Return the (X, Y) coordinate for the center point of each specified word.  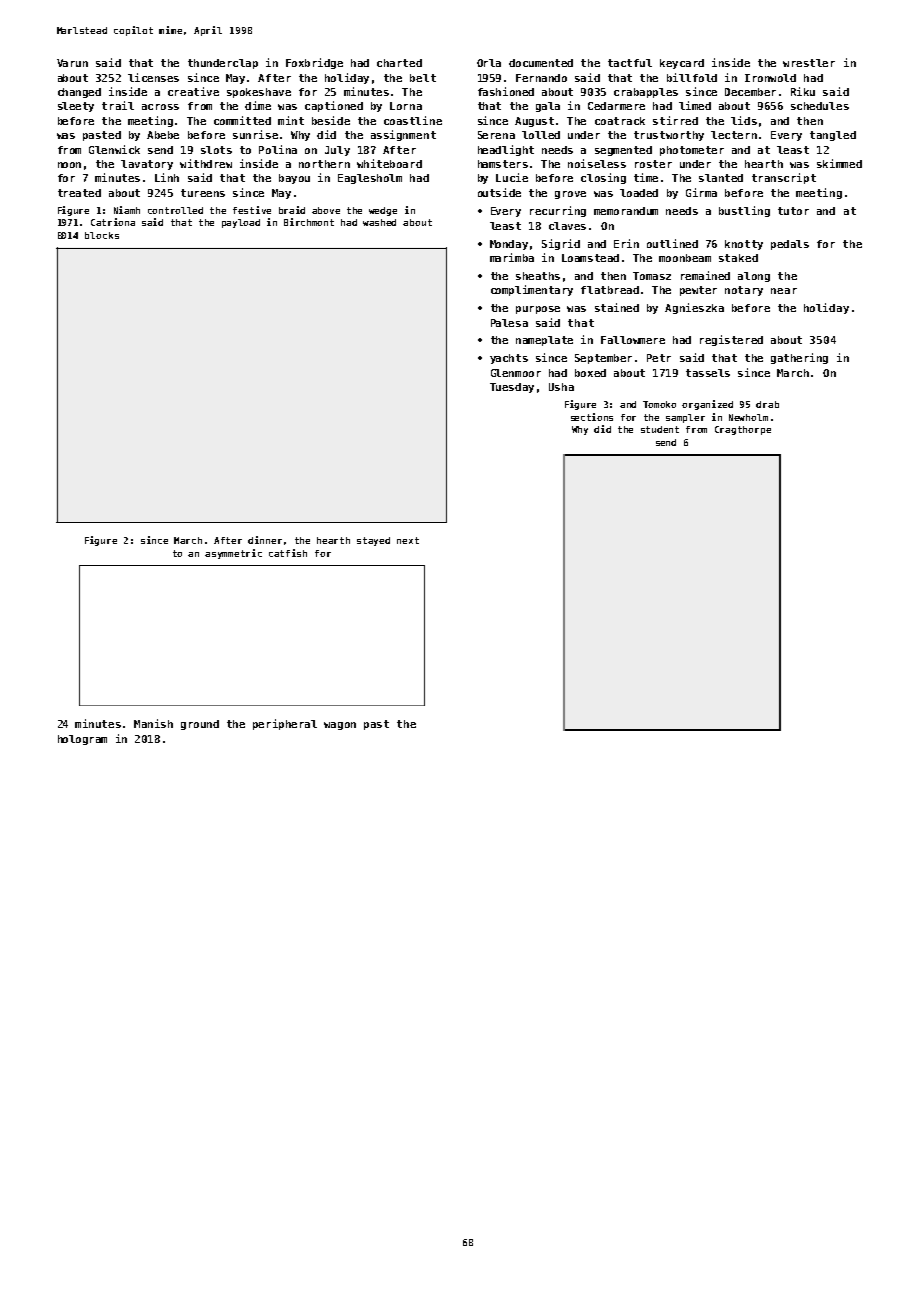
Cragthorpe (743, 430)
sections (592, 417)
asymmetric (233, 554)
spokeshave (259, 93)
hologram (82, 740)
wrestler (809, 63)
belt (423, 78)
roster (653, 164)
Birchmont (309, 222)
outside (499, 192)
